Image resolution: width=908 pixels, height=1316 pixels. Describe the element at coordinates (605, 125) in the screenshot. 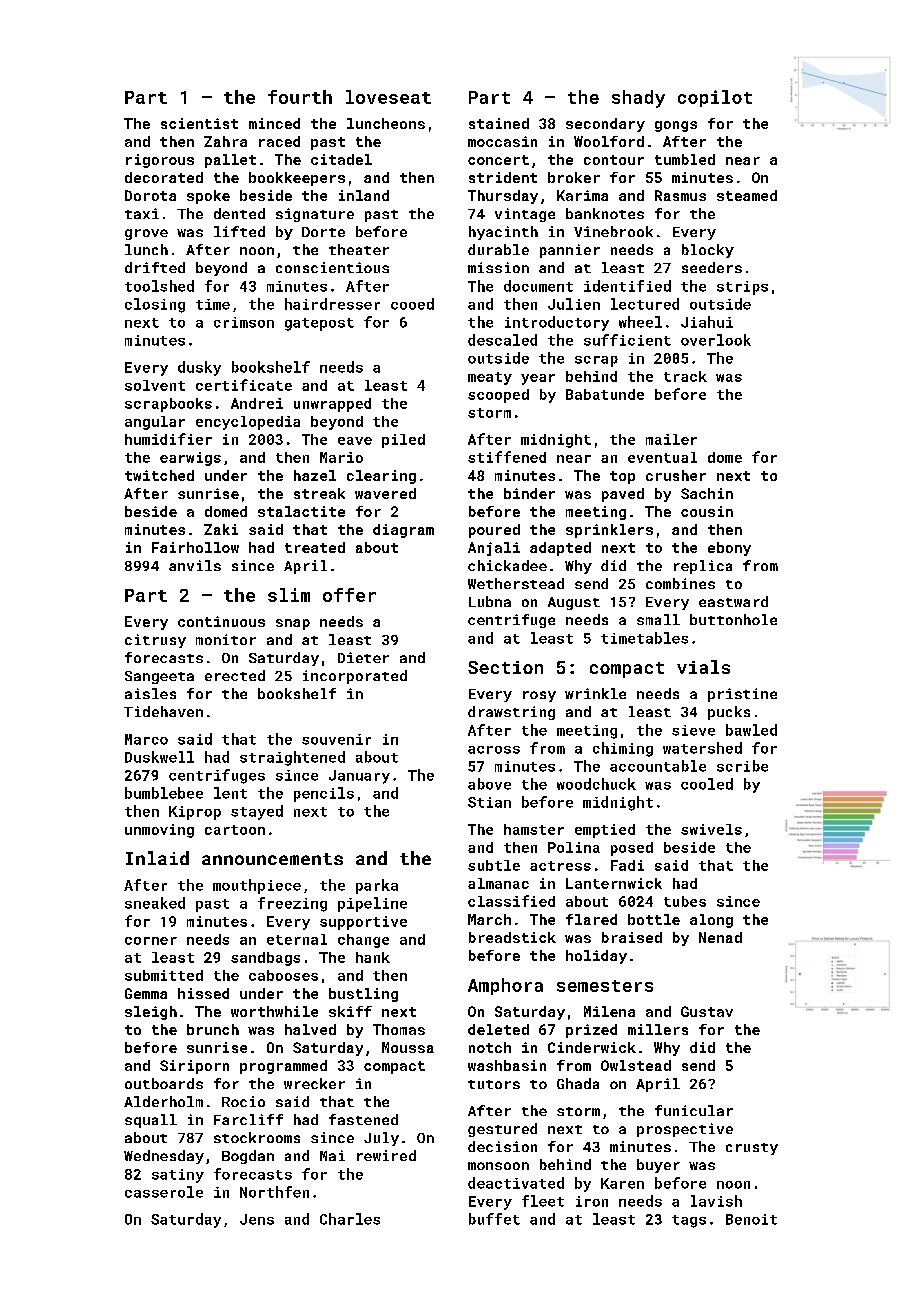

I see `secondary` at that location.
